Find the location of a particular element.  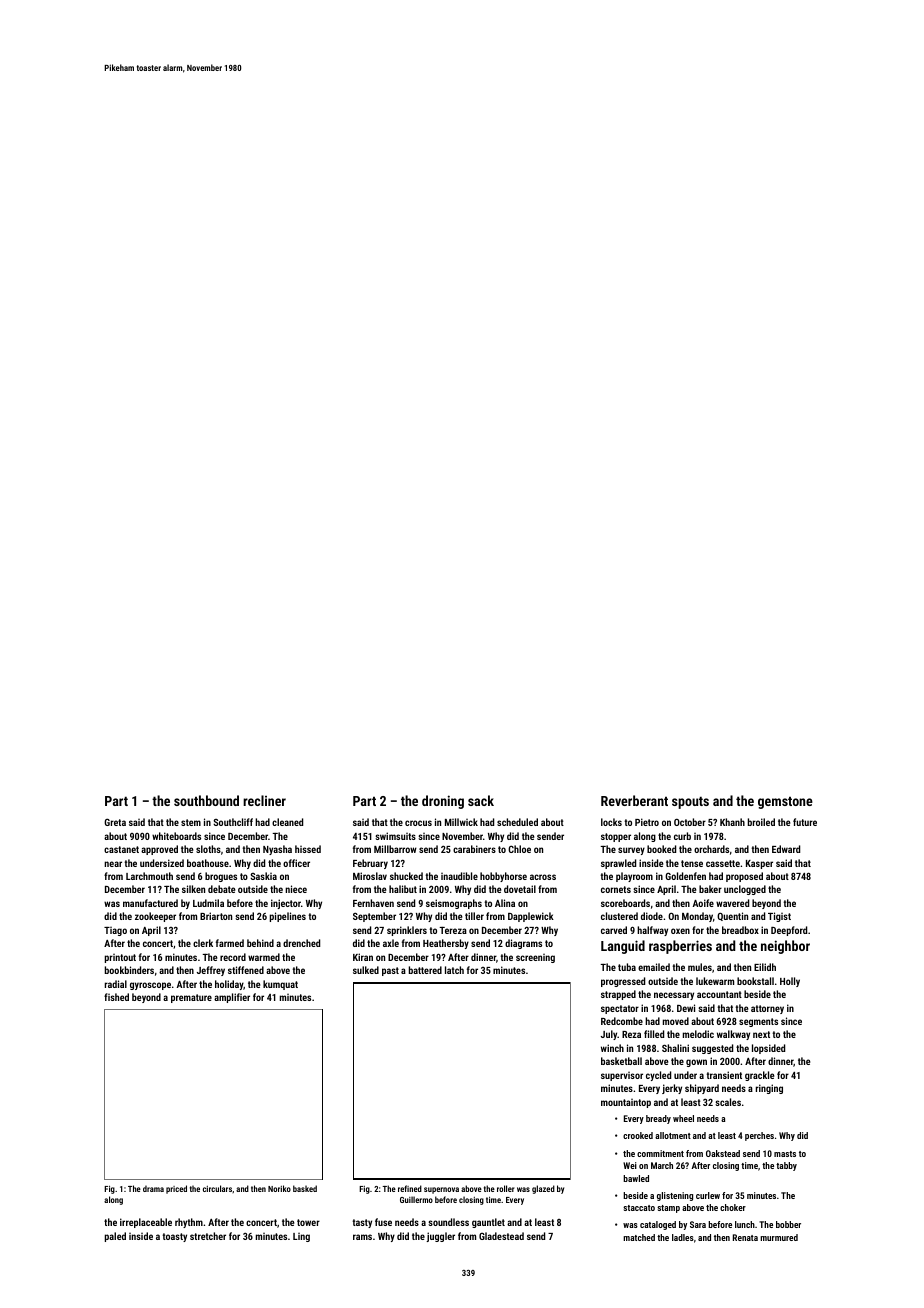

sack is located at coordinates (481, 800).
